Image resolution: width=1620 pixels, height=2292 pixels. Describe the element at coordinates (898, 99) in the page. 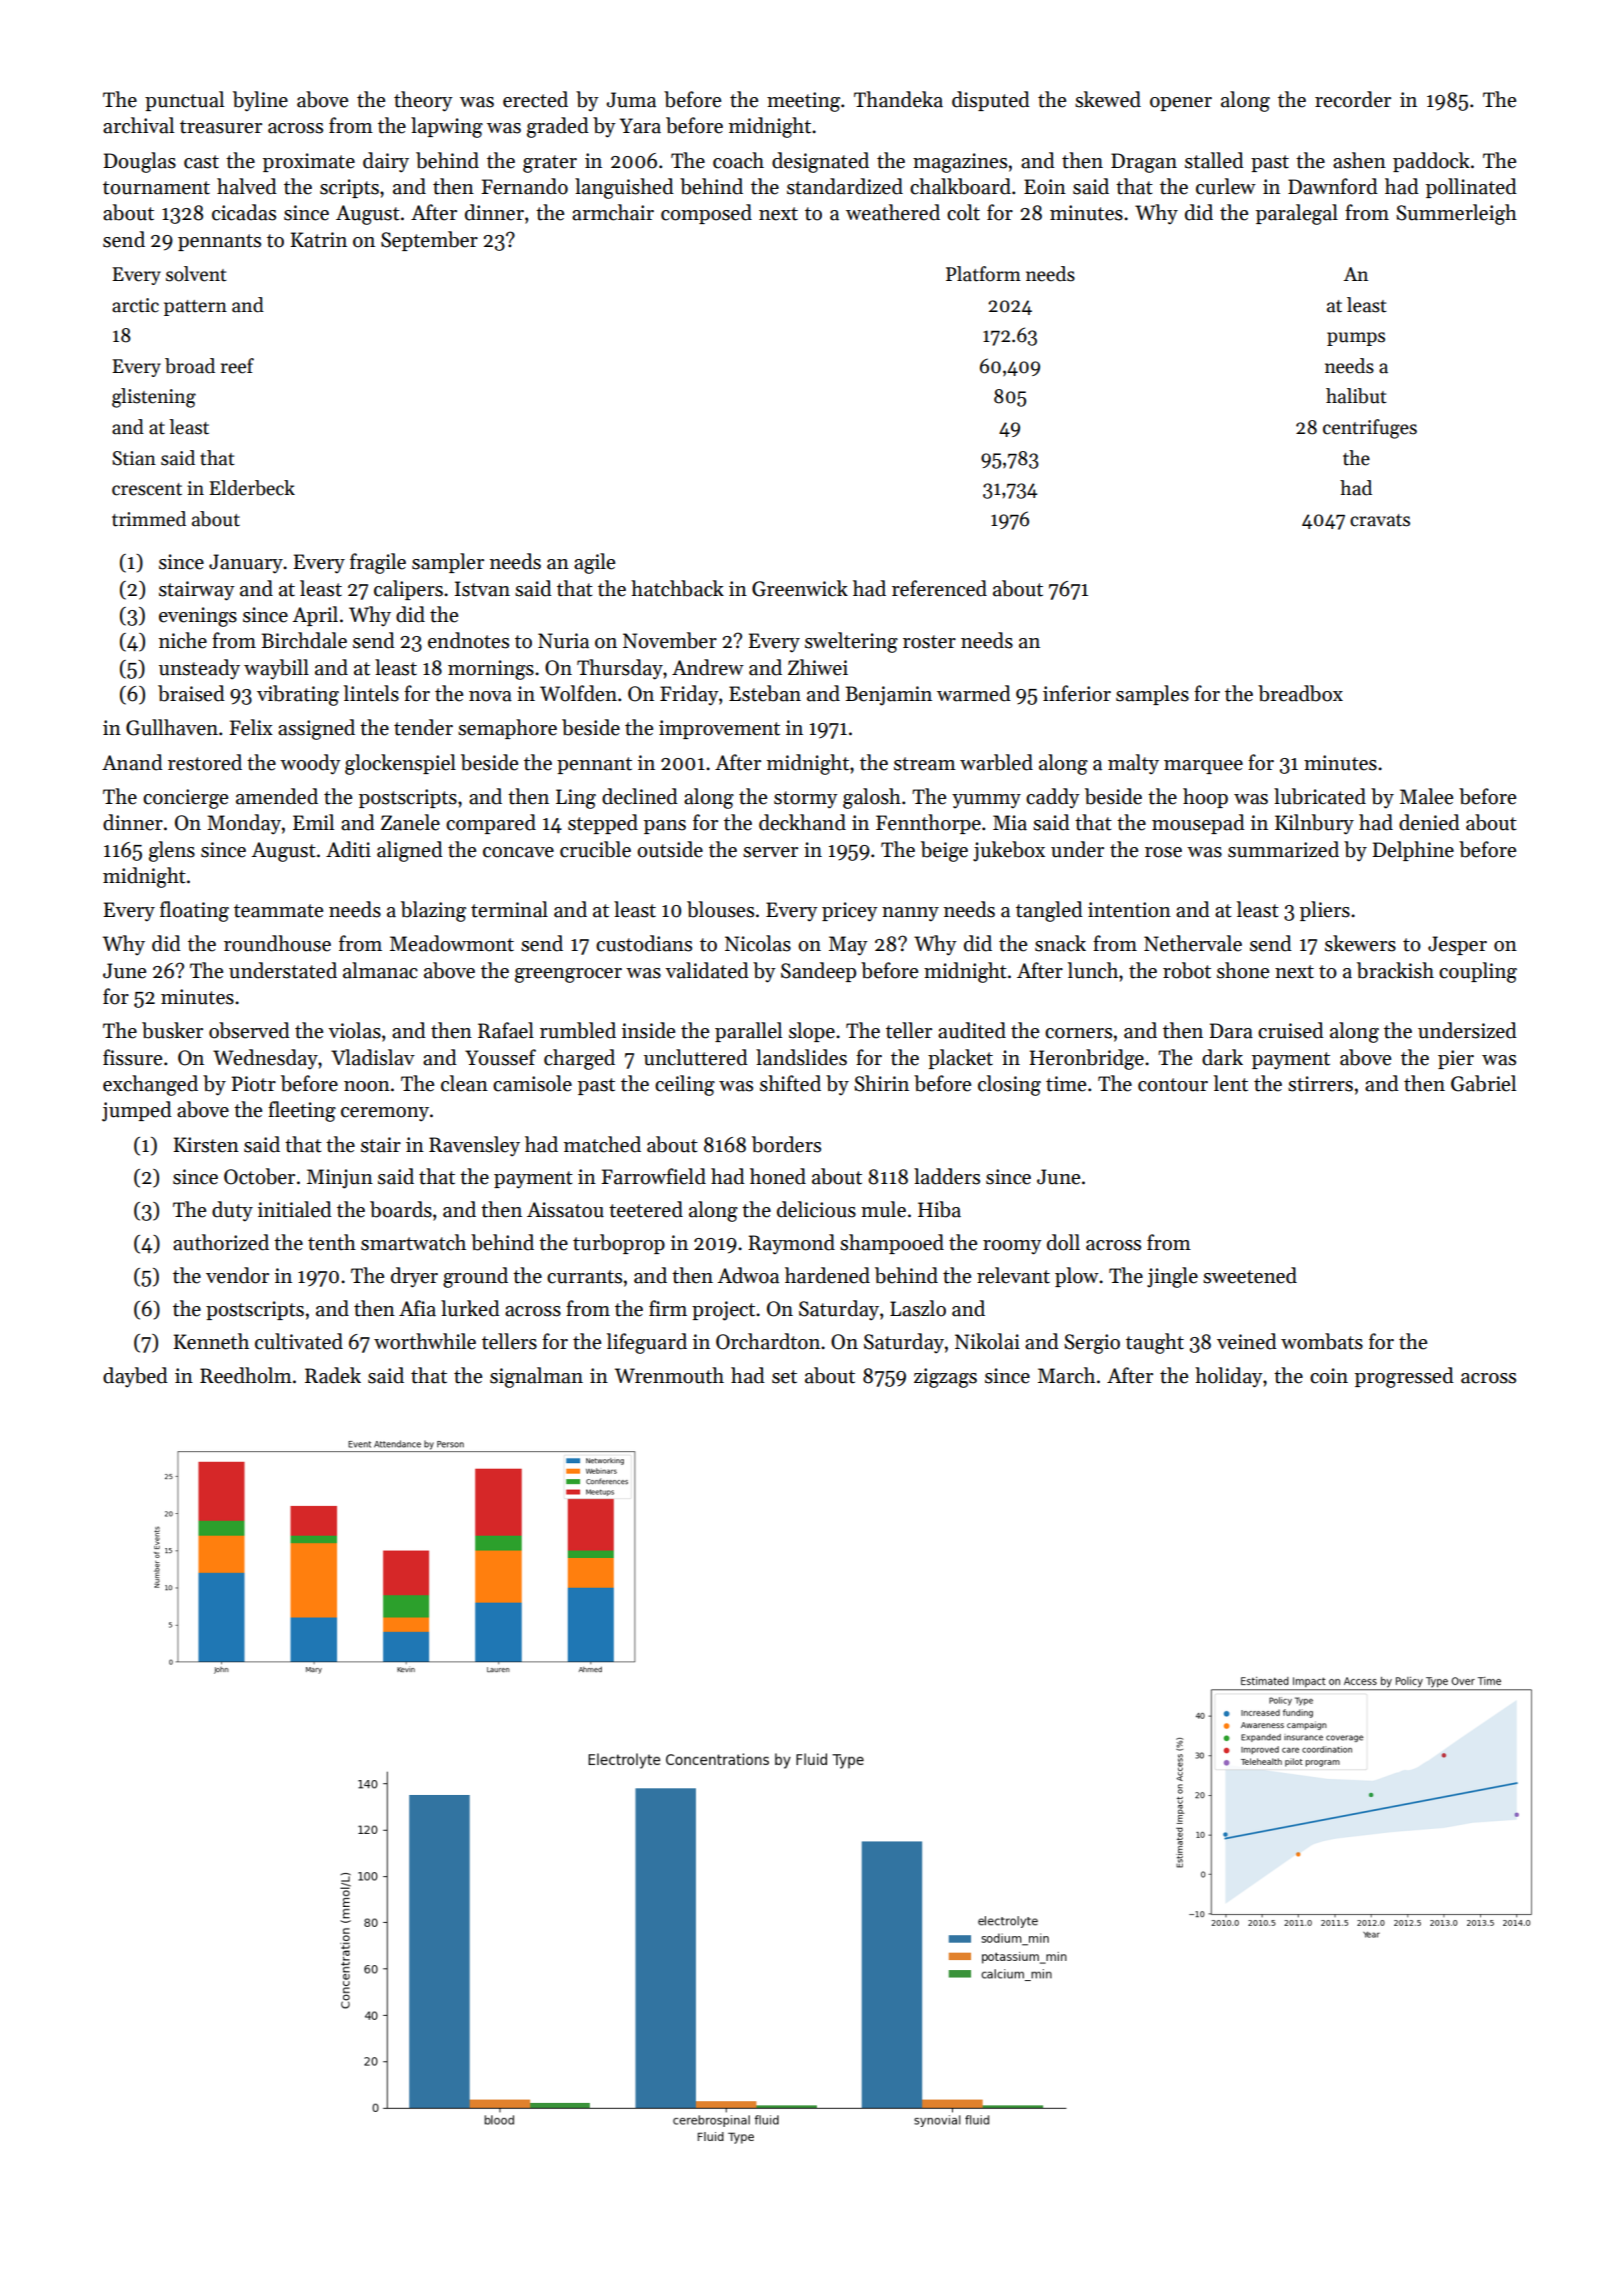

I see `Thandeka` at that location.
